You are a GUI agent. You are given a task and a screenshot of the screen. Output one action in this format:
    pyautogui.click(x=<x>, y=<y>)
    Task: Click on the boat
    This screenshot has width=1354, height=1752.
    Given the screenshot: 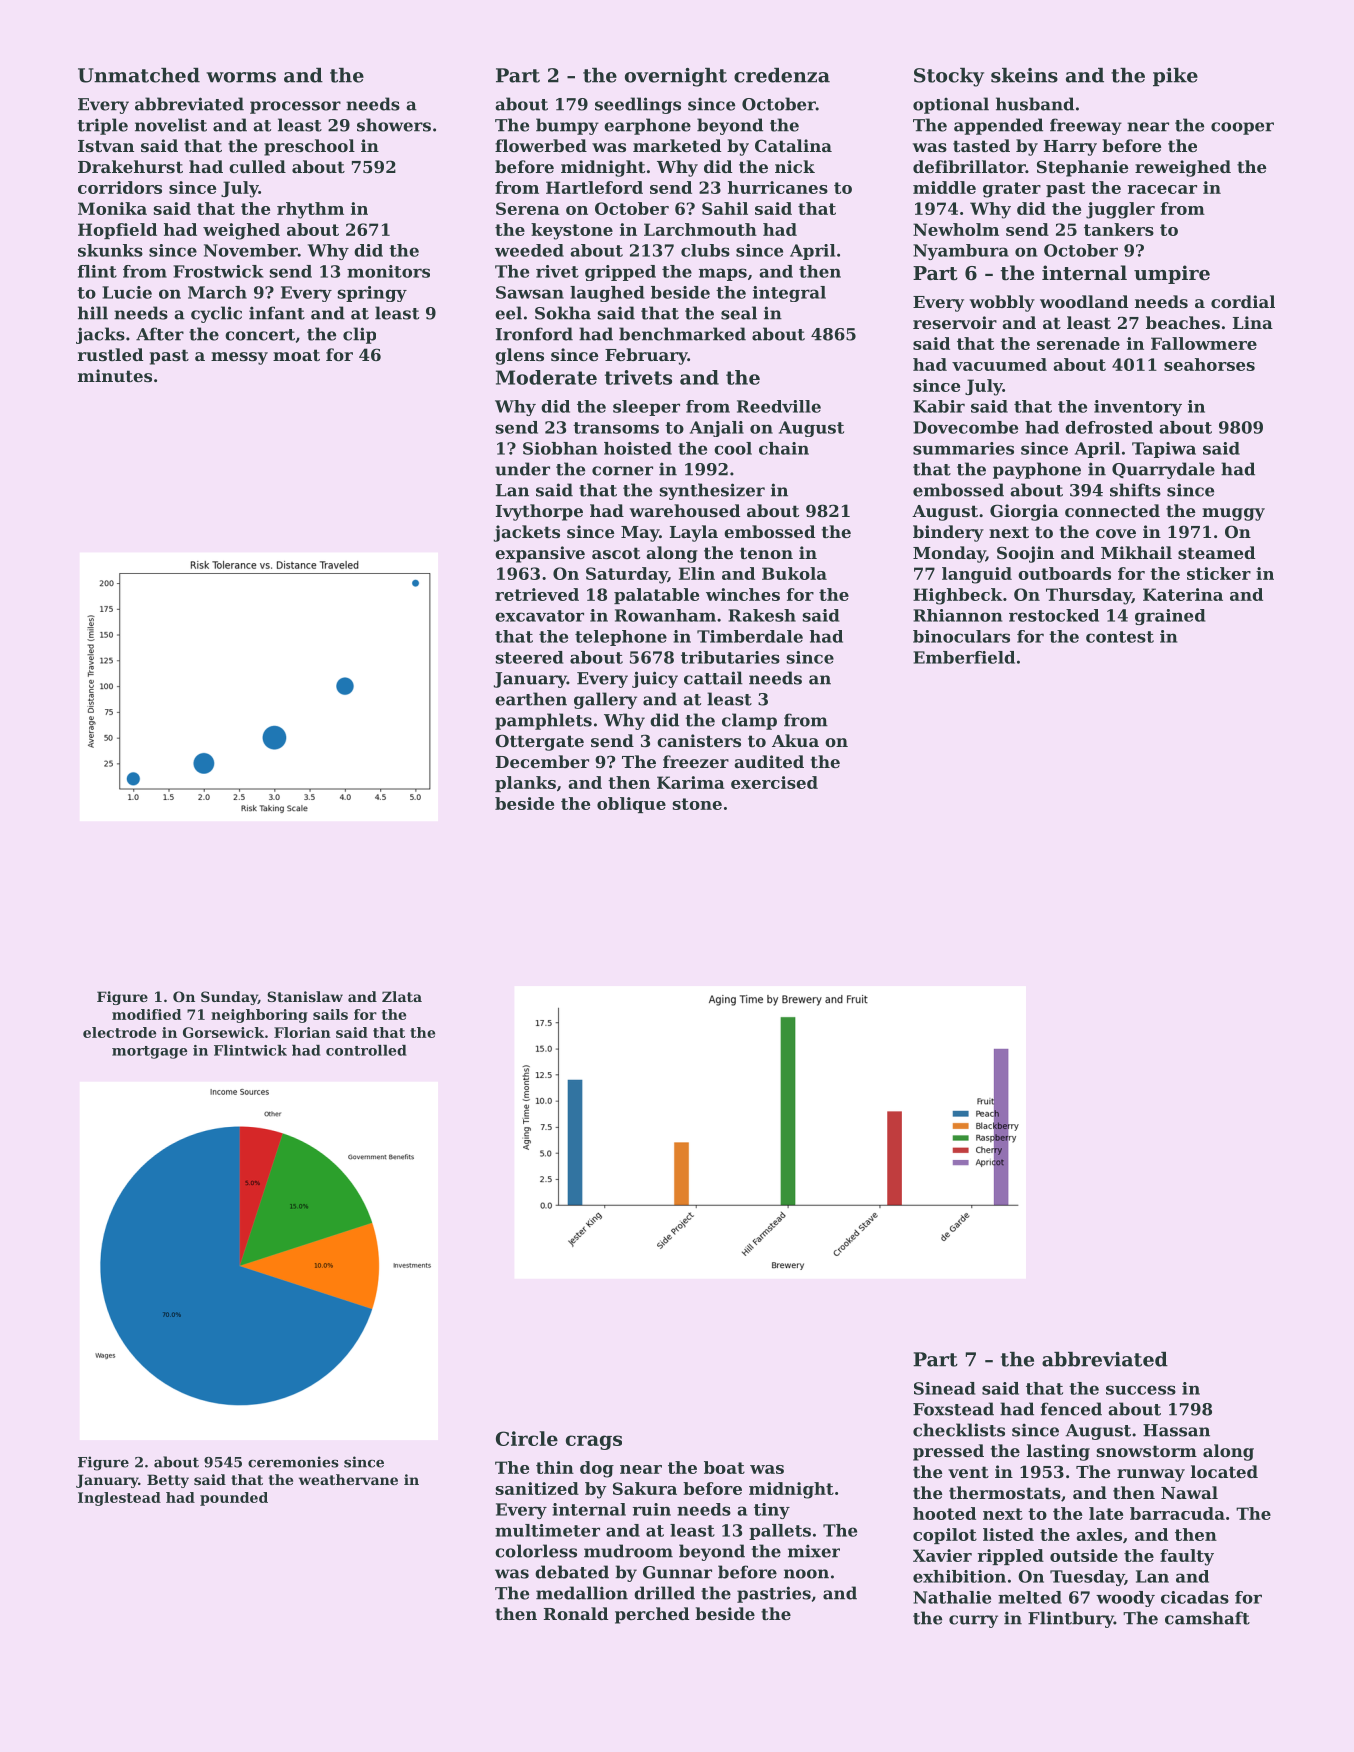 What is the action you would take?
    pyautogui.click(x=724, y=1467)
